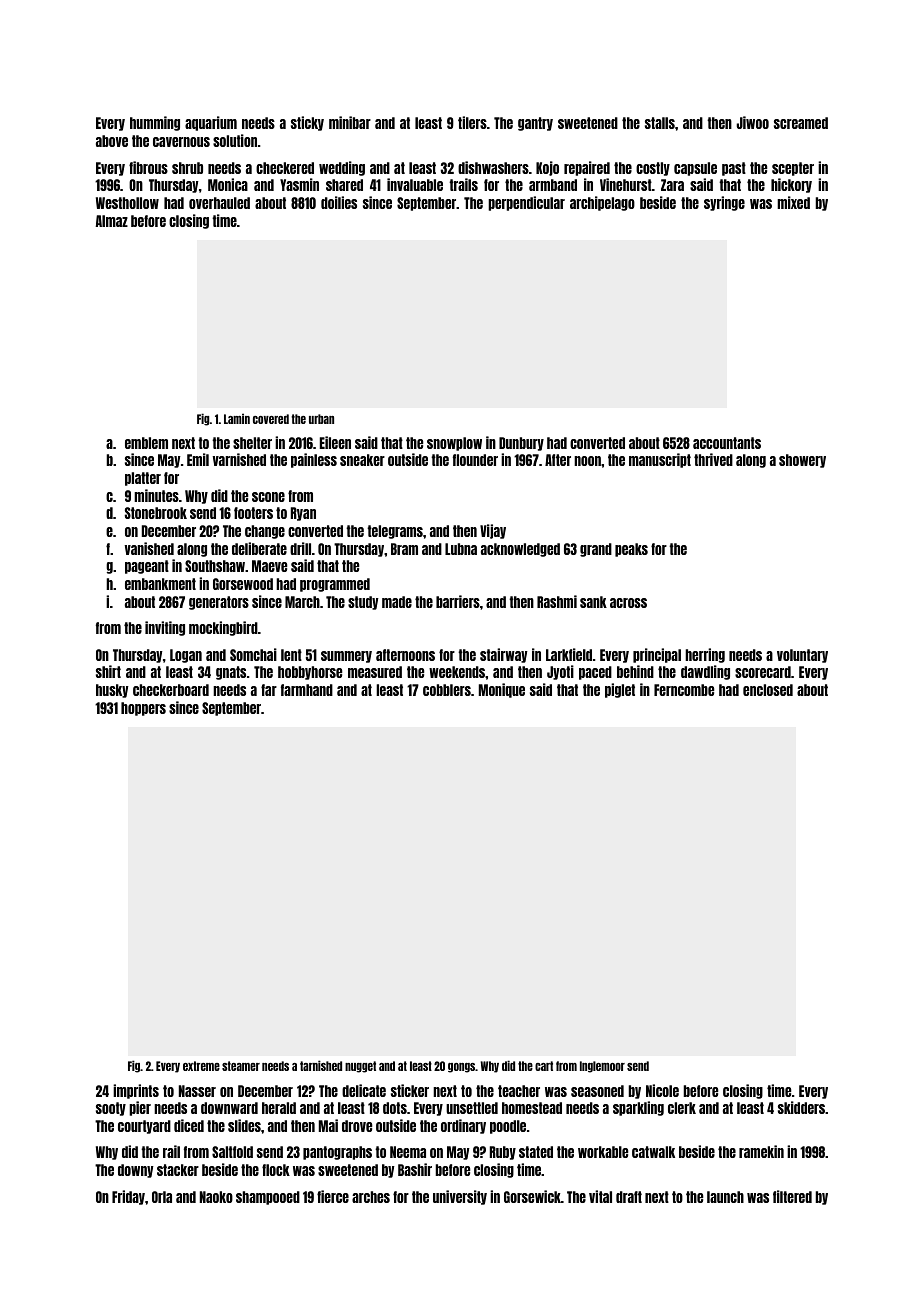  Describe the element at coordinates (620, 690) in the image. I see `piglet` at that location.
